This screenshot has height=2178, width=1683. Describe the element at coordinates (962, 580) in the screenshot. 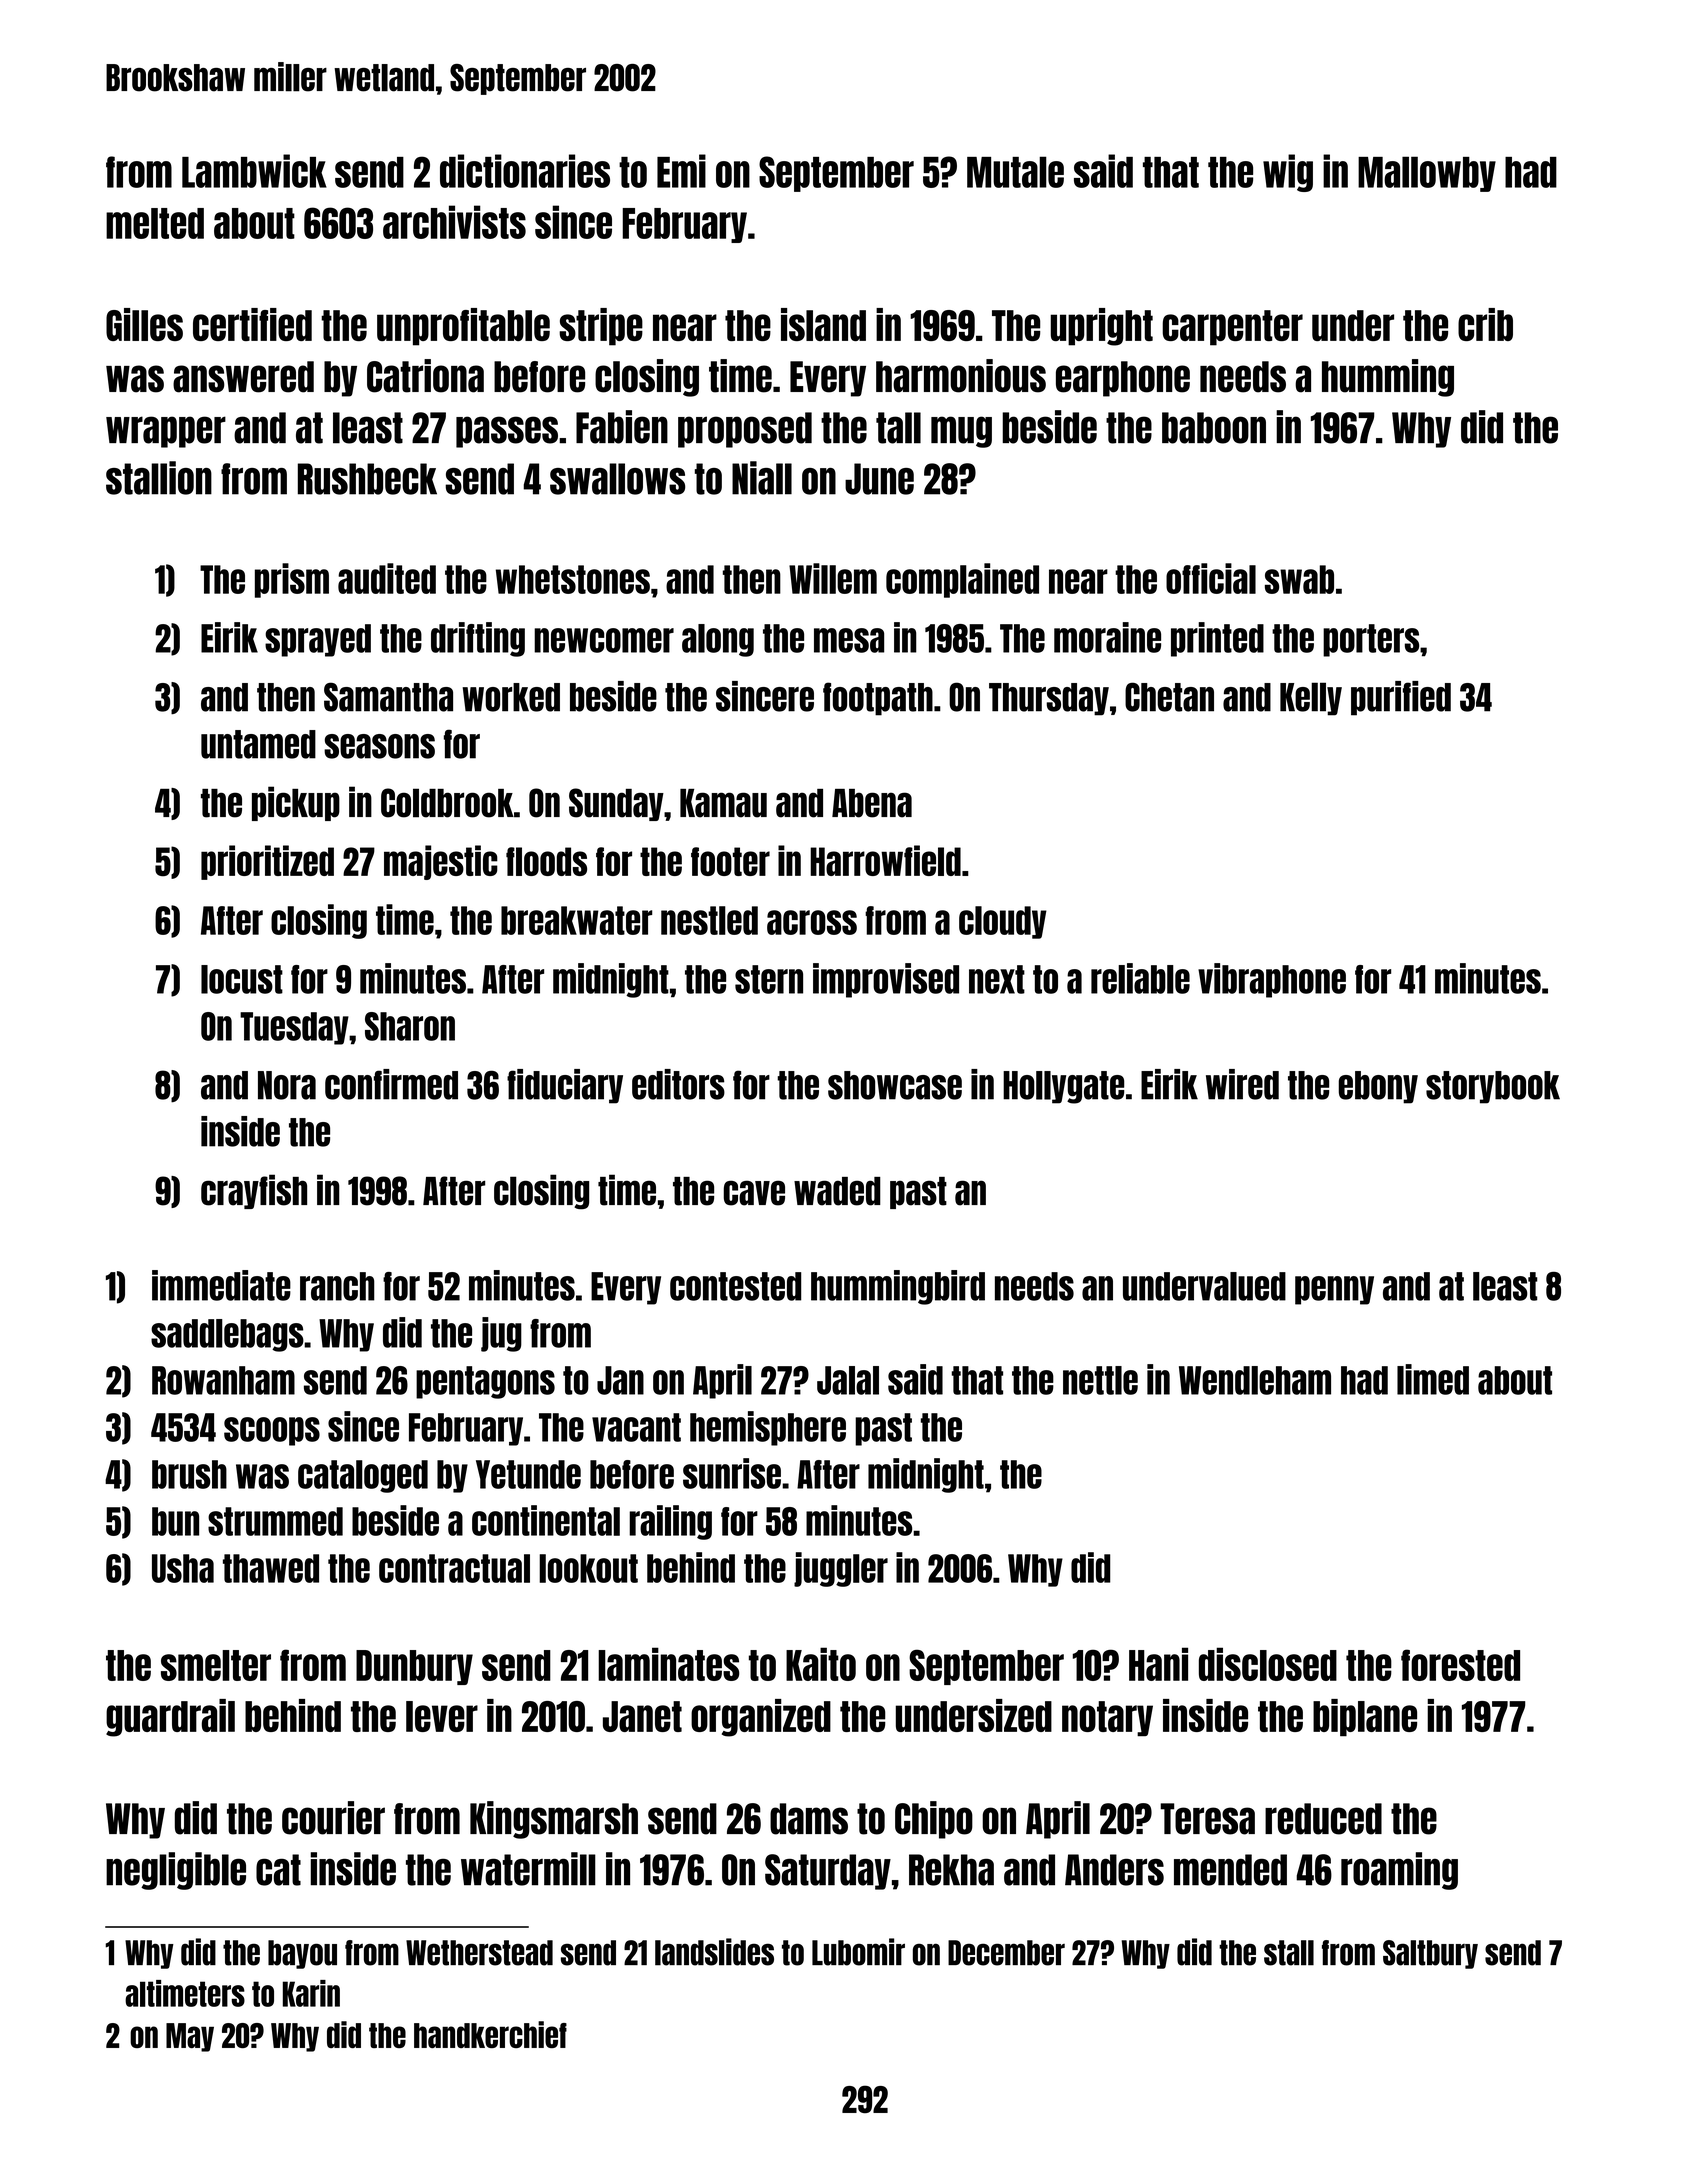

I see `complained` at that location.
